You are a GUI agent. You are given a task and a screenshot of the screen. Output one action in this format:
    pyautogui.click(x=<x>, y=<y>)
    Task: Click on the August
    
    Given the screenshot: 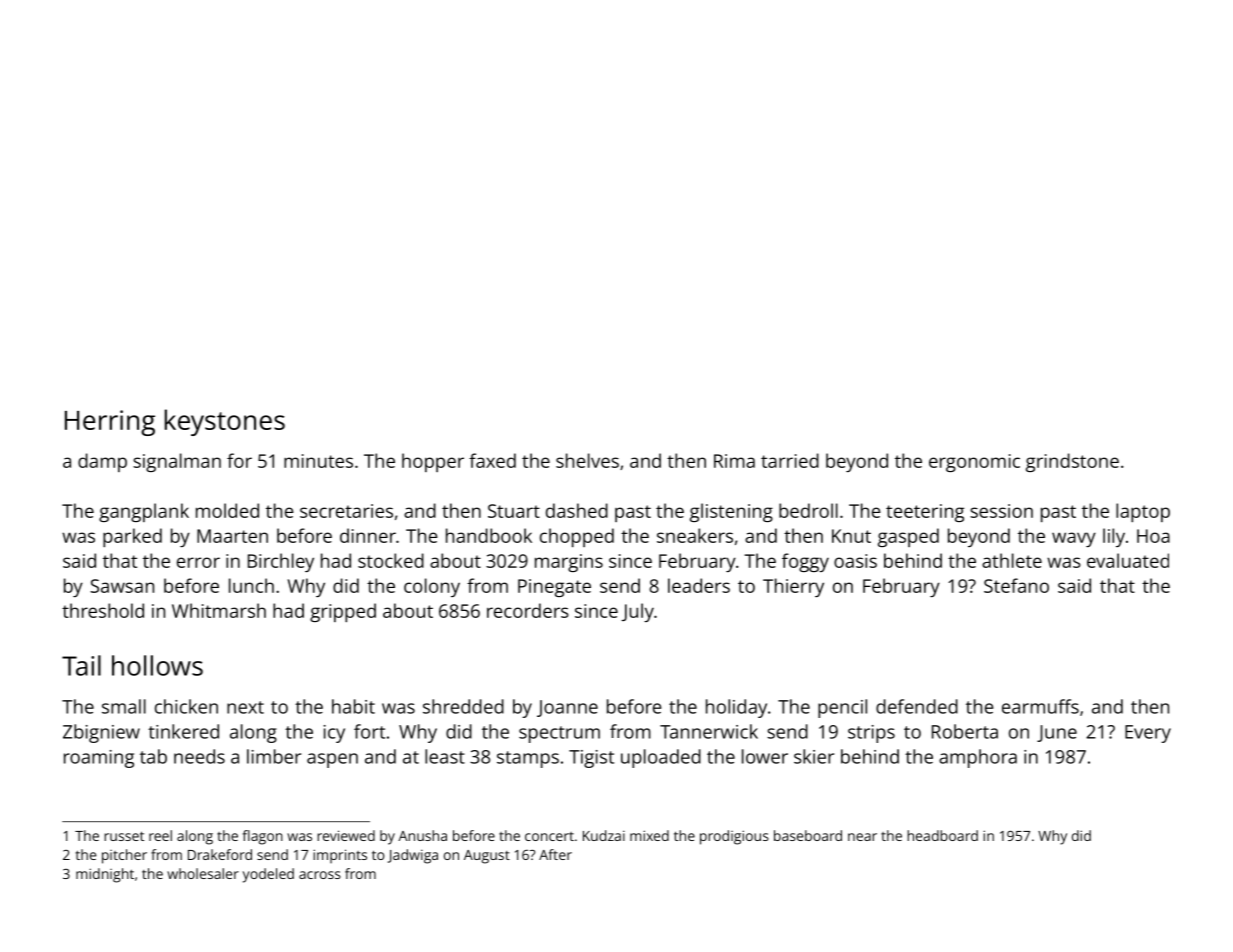 What is the action you would take?
    pyautogui.click(x=487, y=857)
